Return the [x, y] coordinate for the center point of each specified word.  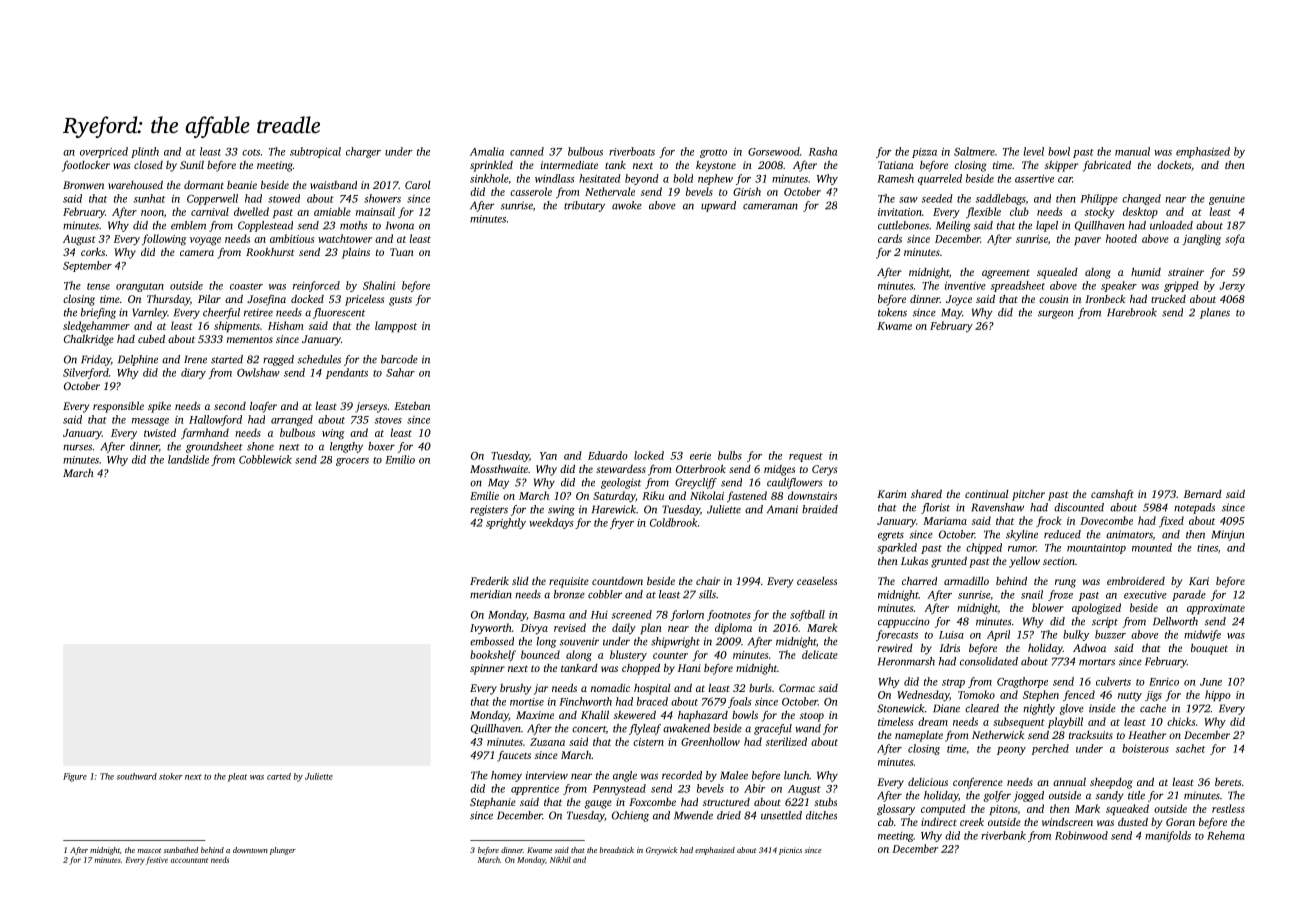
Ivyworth [491, 628]
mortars [1097, 662]
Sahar [400, 372]
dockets [1174, 165]
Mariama [945, 521]
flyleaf [645, 729]
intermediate [569, 165]
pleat [237, 777]
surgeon [1055, 314]
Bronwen [83, 185]
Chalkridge [89, 340]
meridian [491, 594]
